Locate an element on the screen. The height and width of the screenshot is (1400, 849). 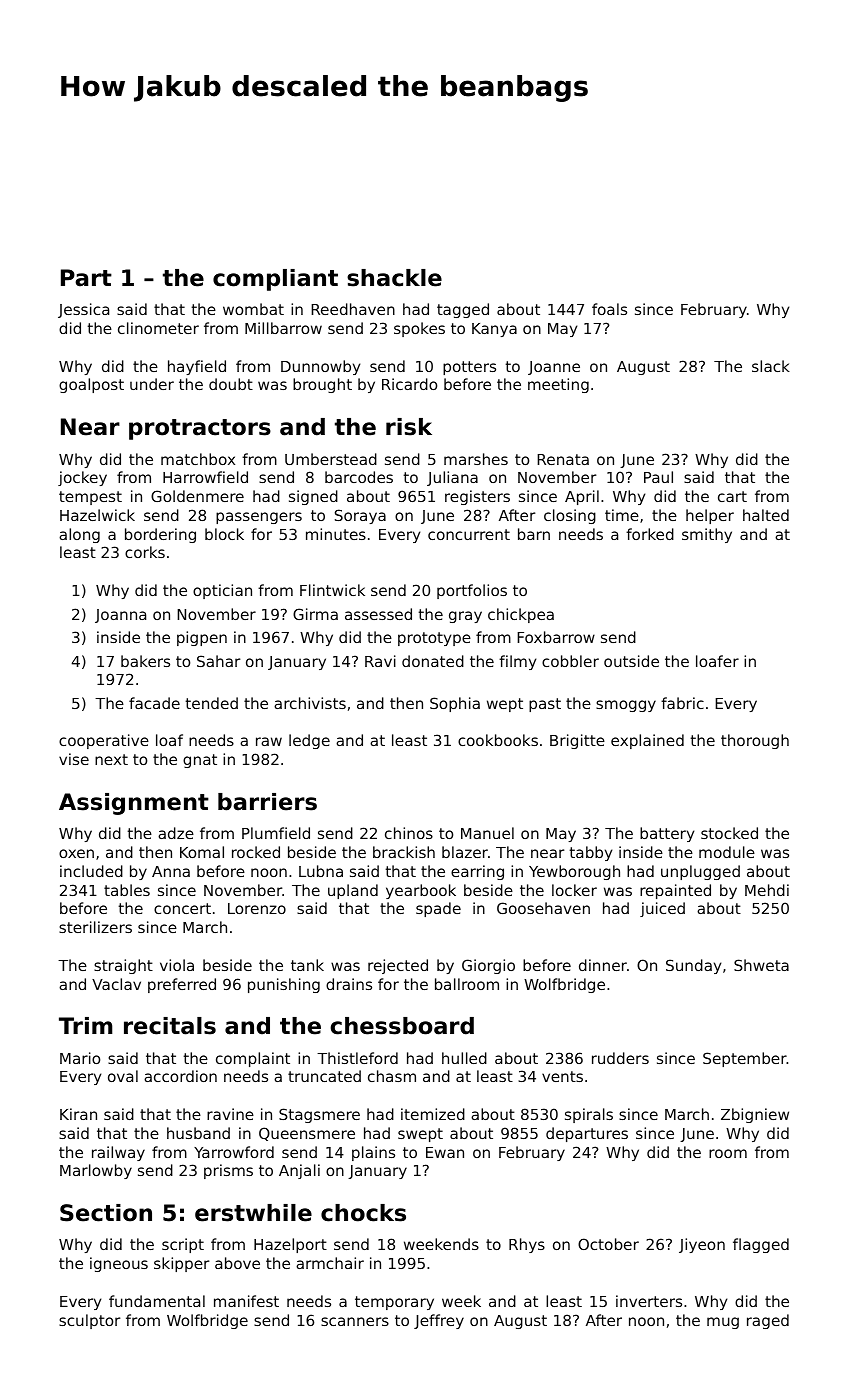
thorough is located at coordinates (755, 741).
